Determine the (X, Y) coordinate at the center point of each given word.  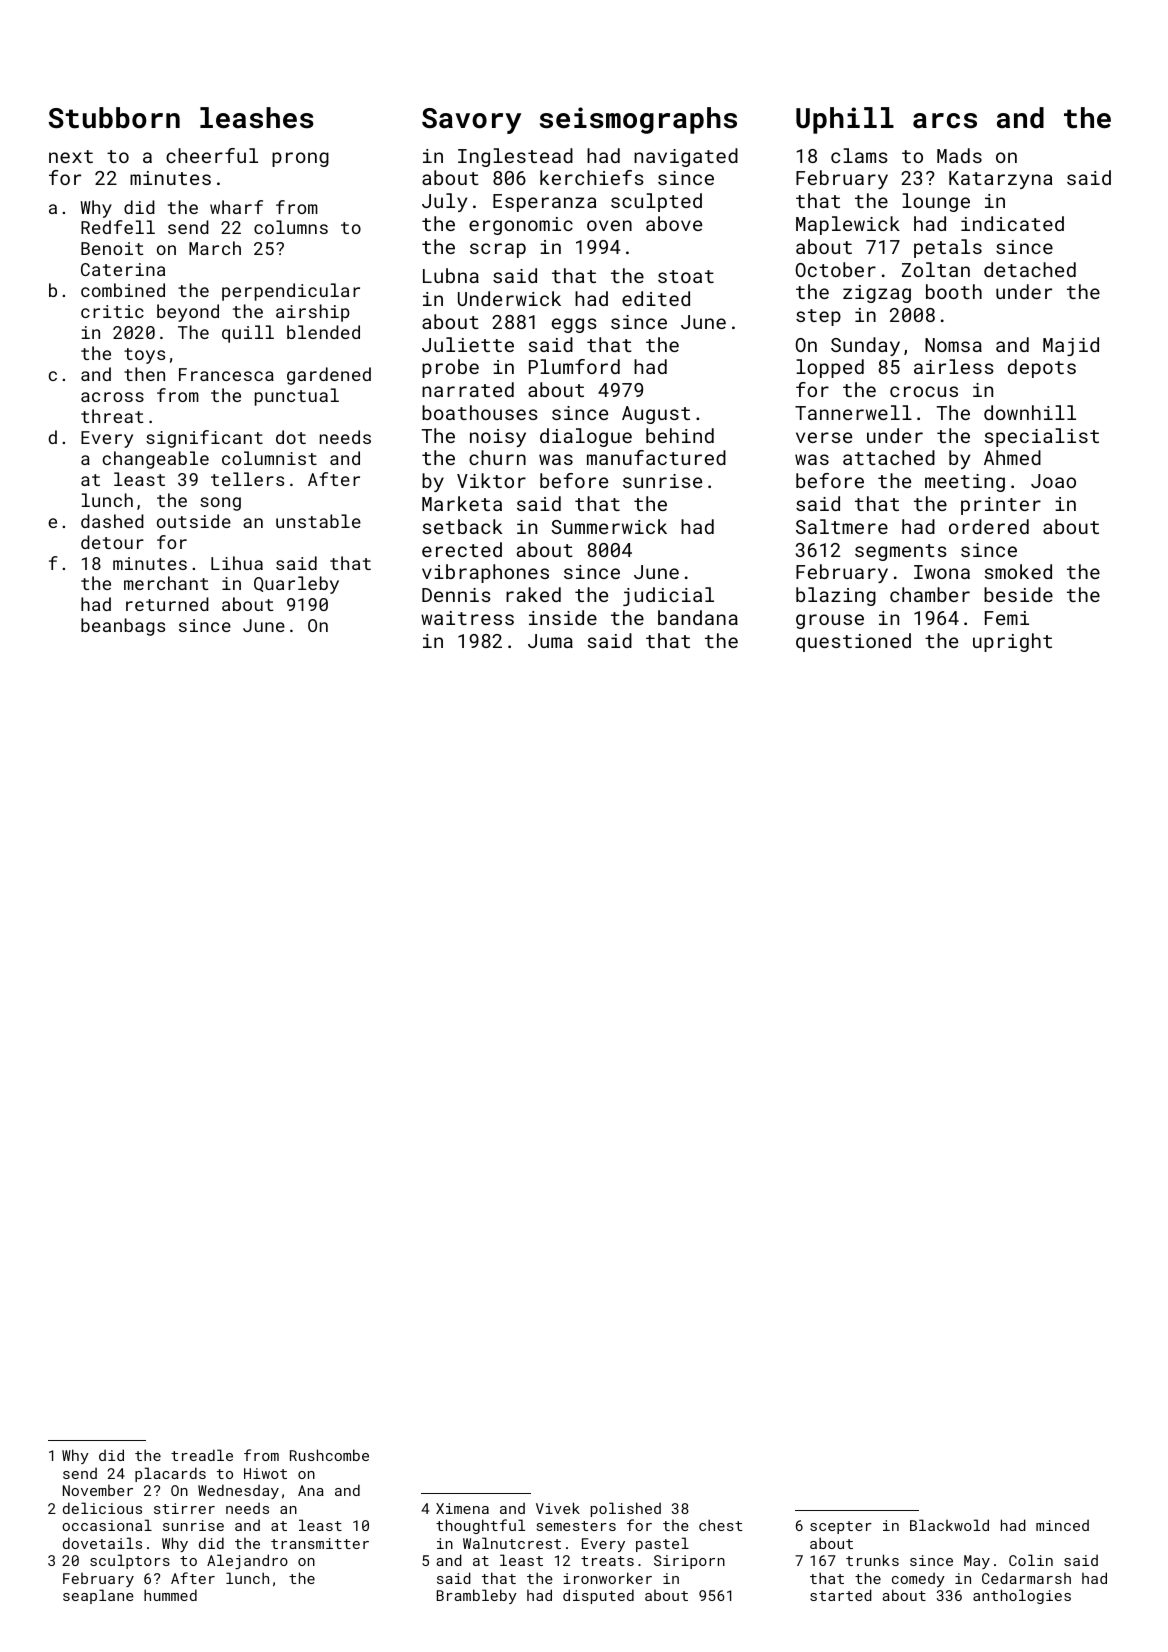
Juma (550, 641)
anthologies (1022, 1596)
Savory (471, 121)
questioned (853, 642)
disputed (598, 1596)
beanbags (123, 627)
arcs (945, 121)
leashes (257, 118)
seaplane (98, 1596)
